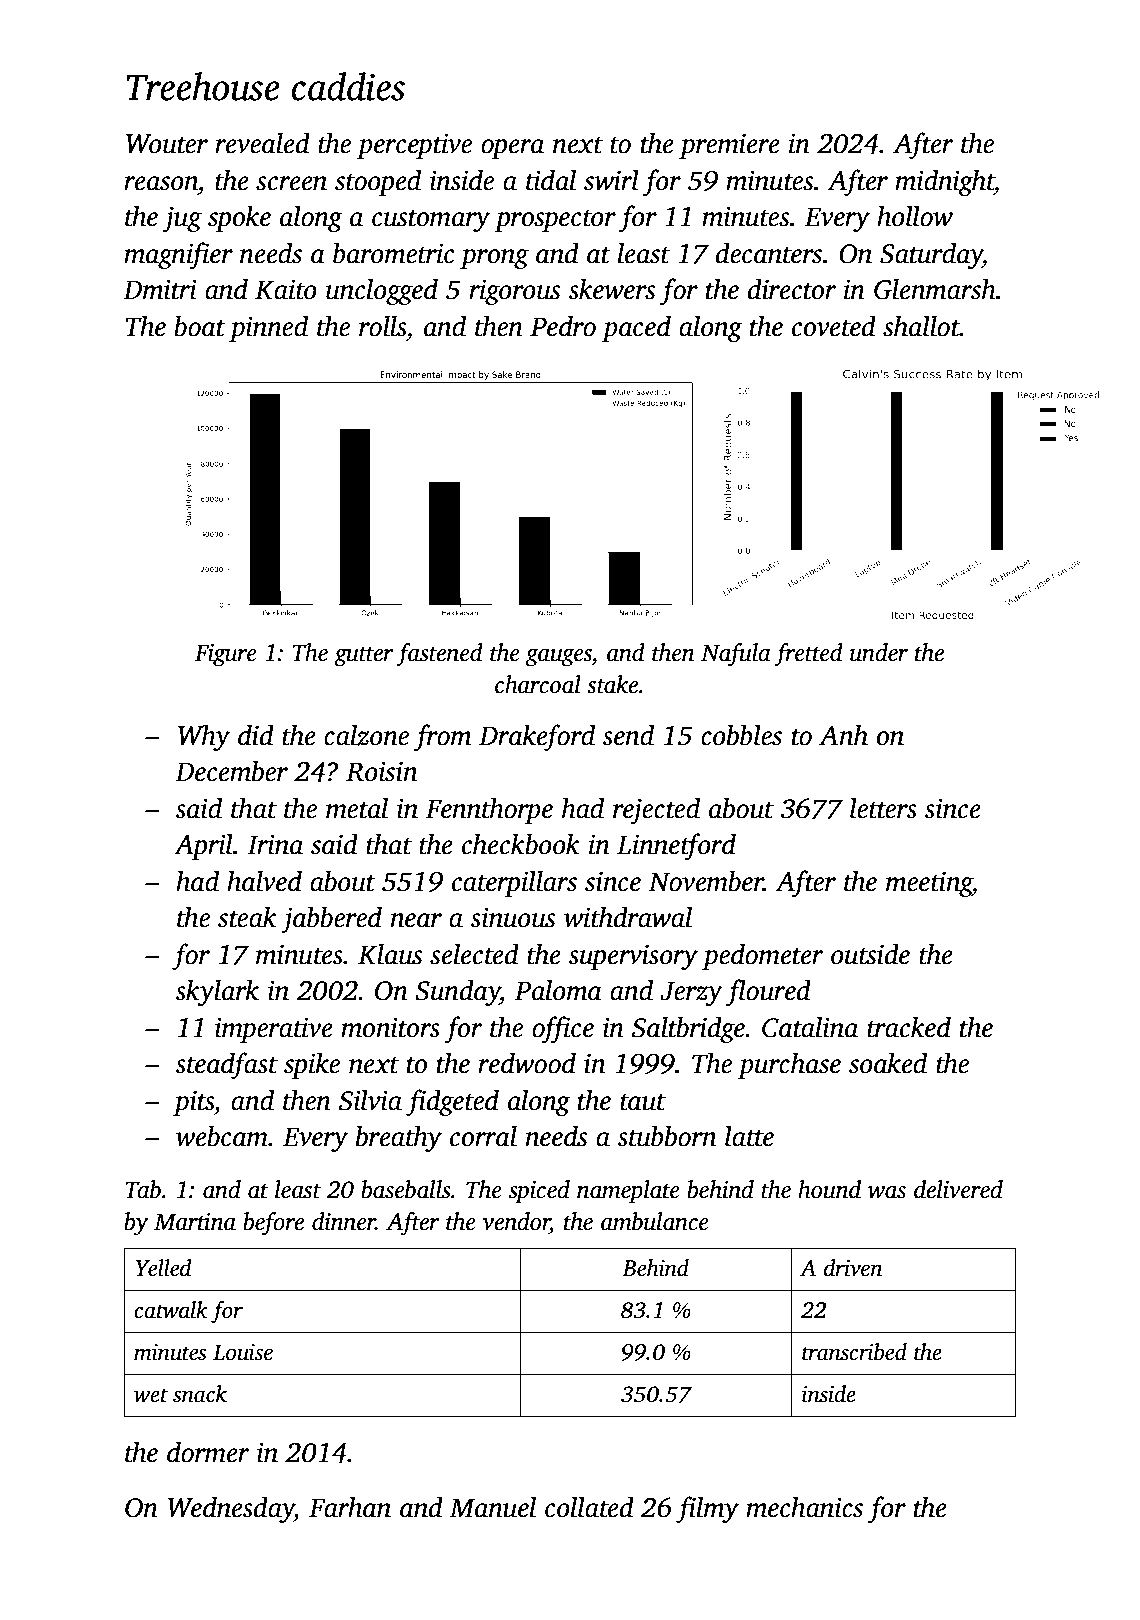 The image size is (1140, 1620). I want to click on caddies, so click(348, 86).
